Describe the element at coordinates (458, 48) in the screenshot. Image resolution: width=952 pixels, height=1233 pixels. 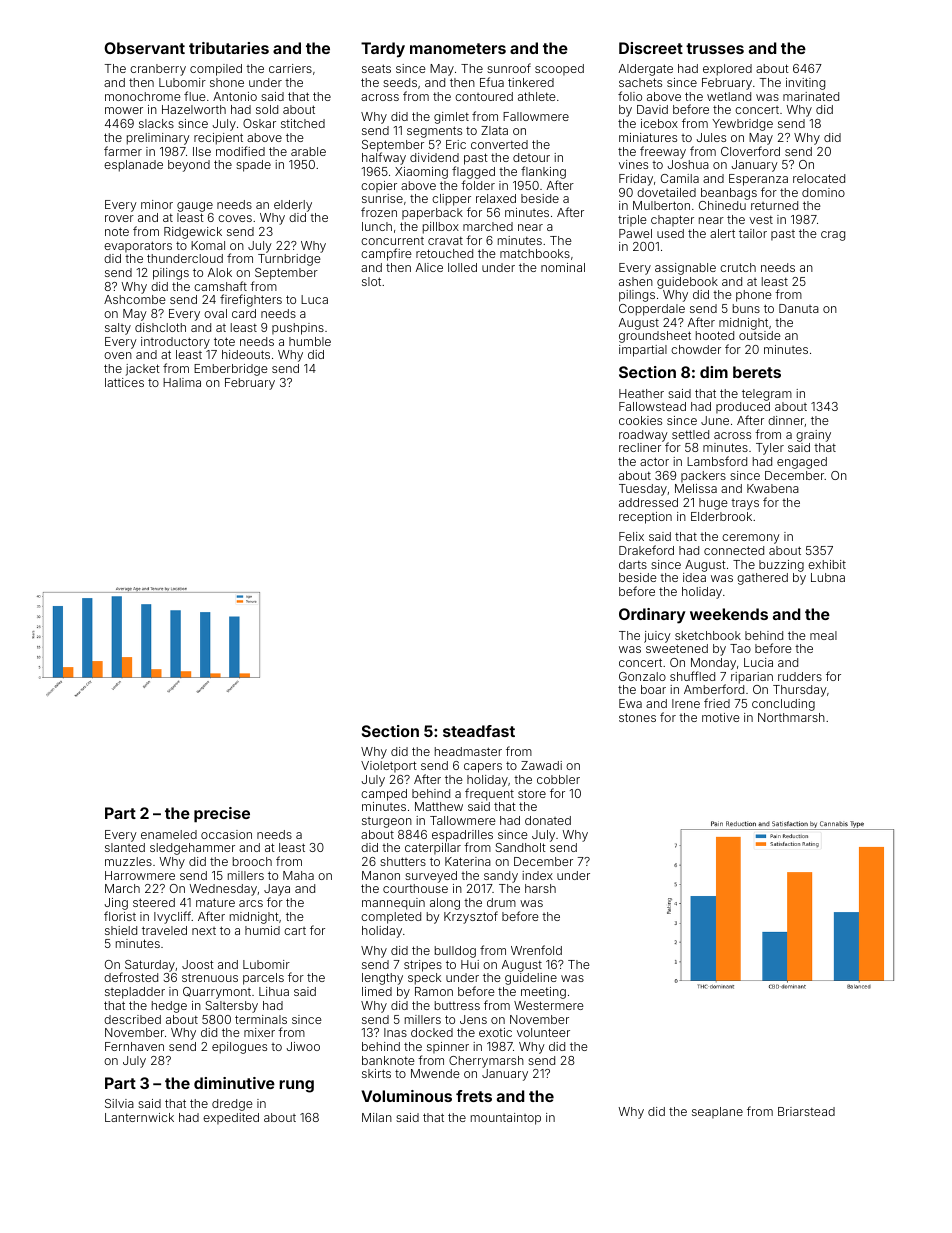
I see `manometers` at that location.
